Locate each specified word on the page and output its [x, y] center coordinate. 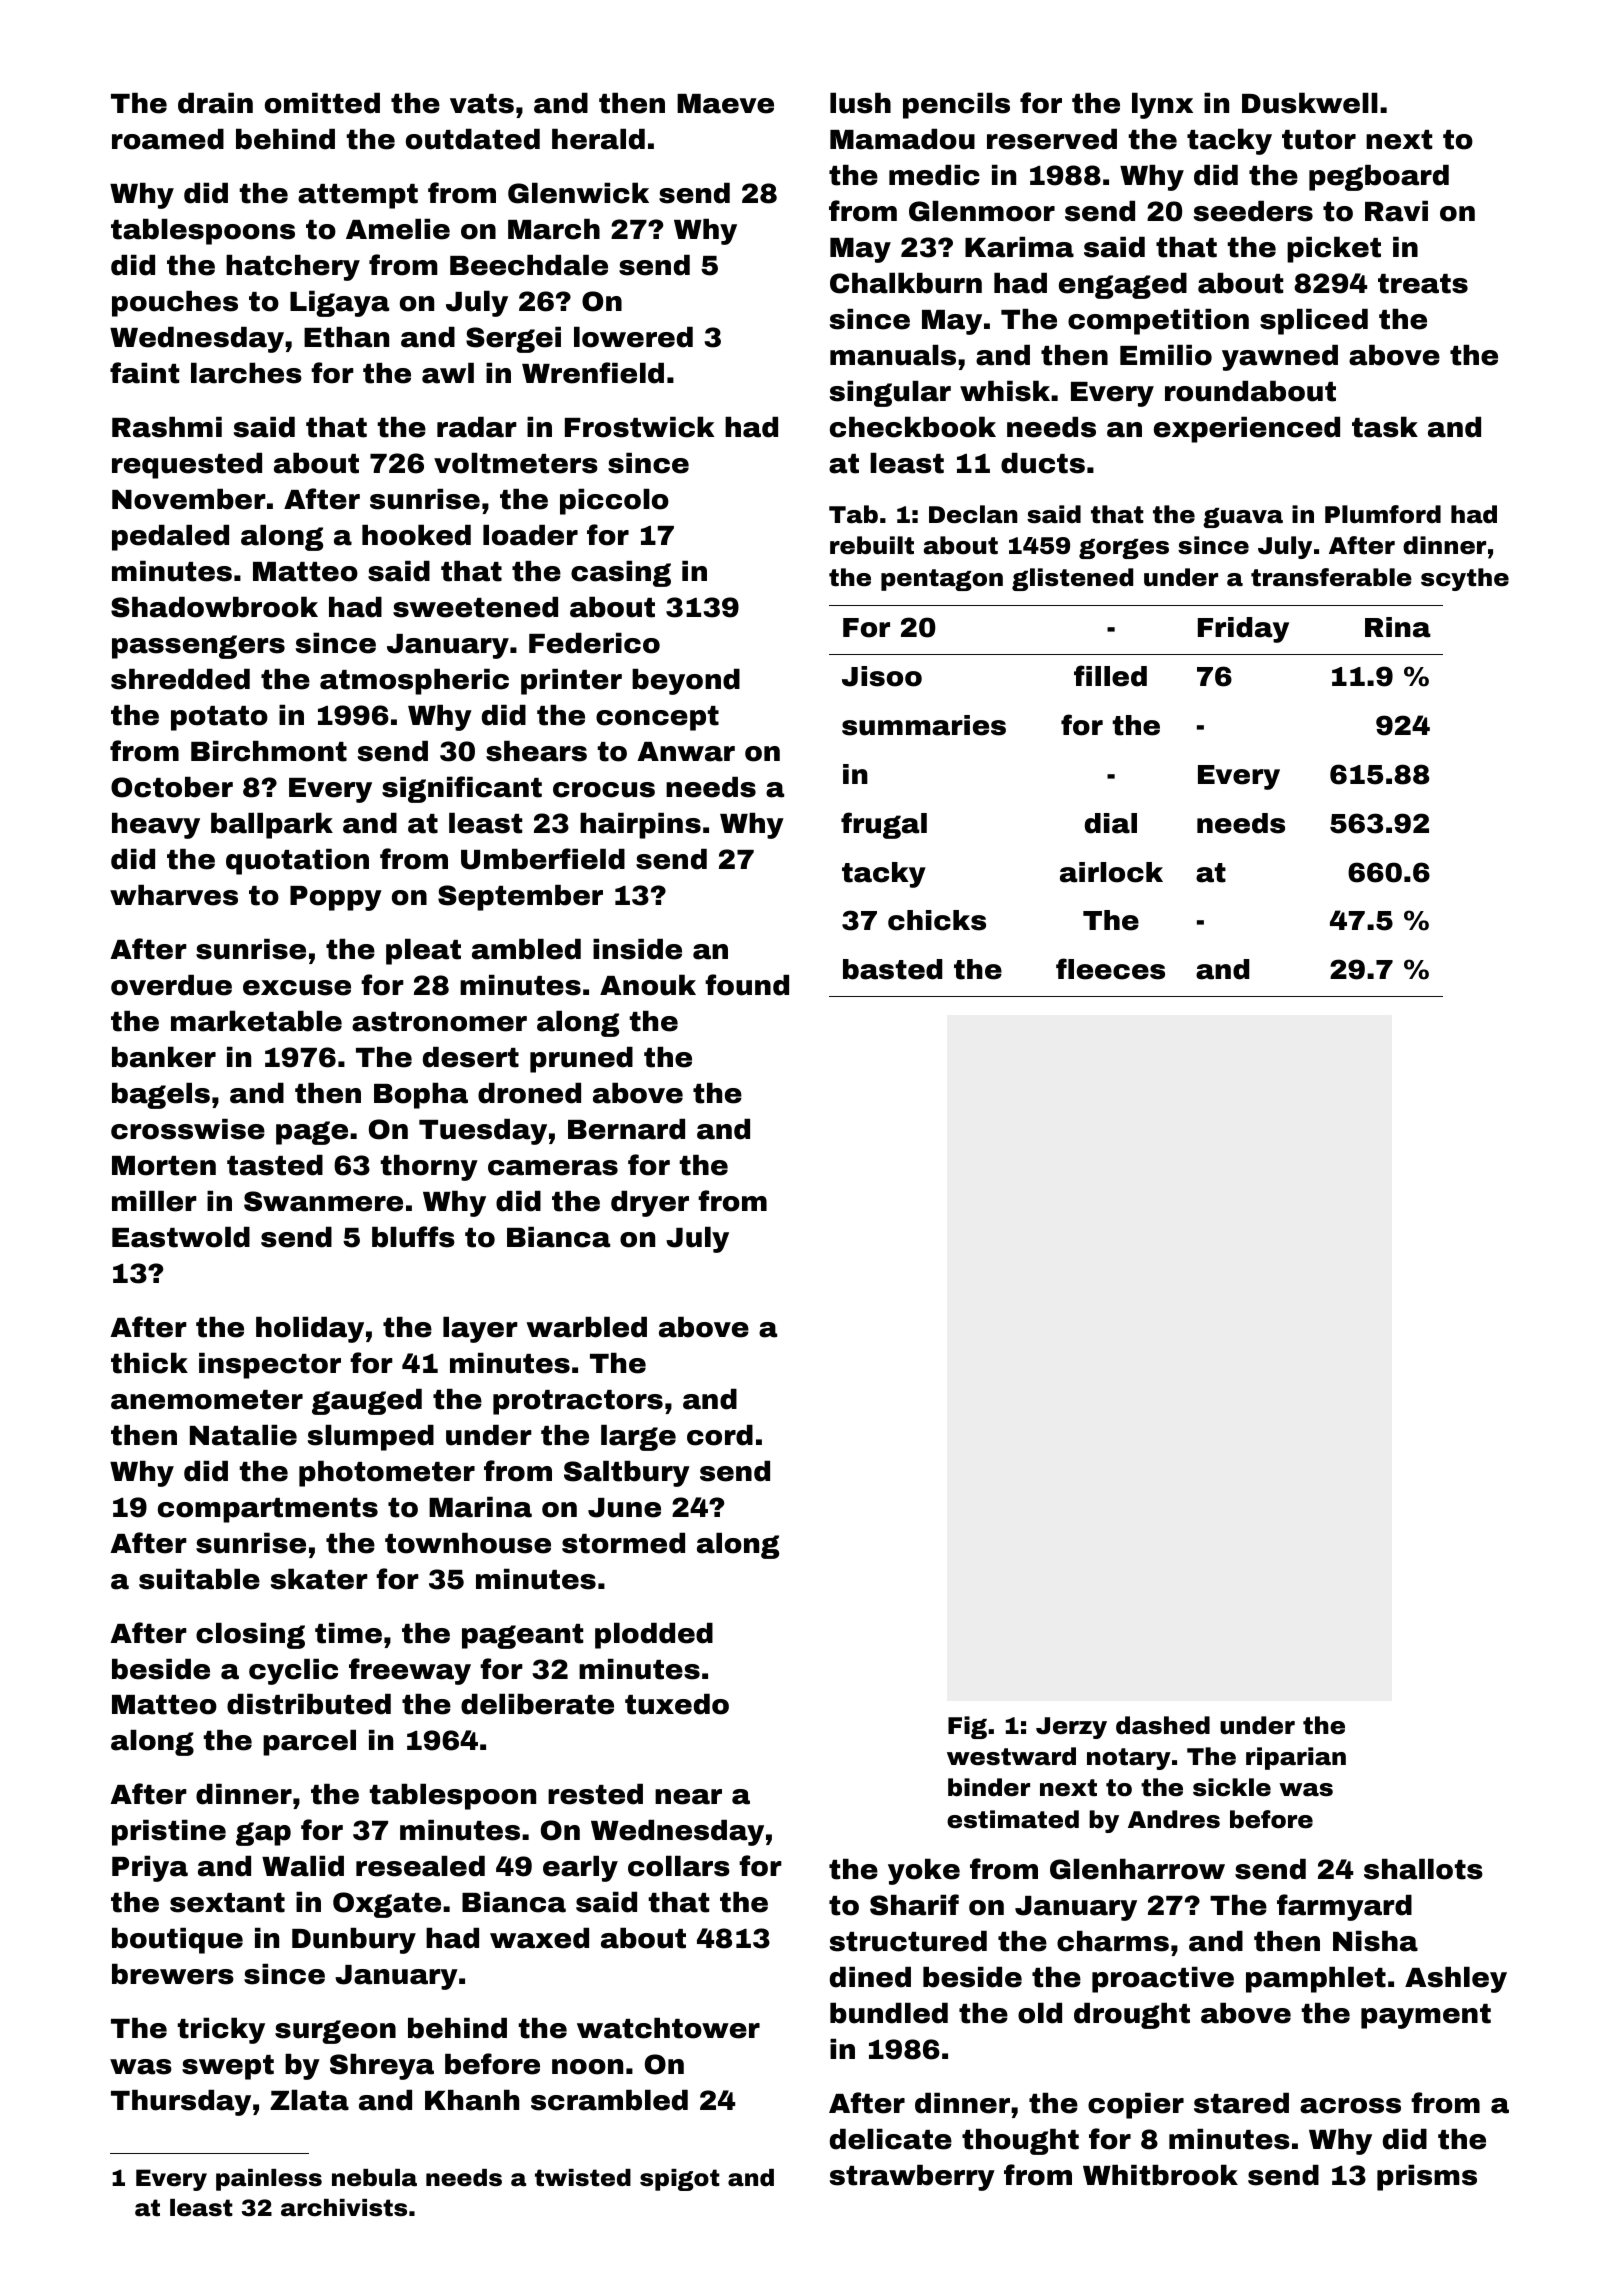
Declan [973, 514]
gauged [367, 1402]
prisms [1427, 2178]
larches [246, 373]
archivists [344, 2208]
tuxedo [677, 1704]
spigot [680, 2180]
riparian [1296, 1758]
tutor [1319, 140]
